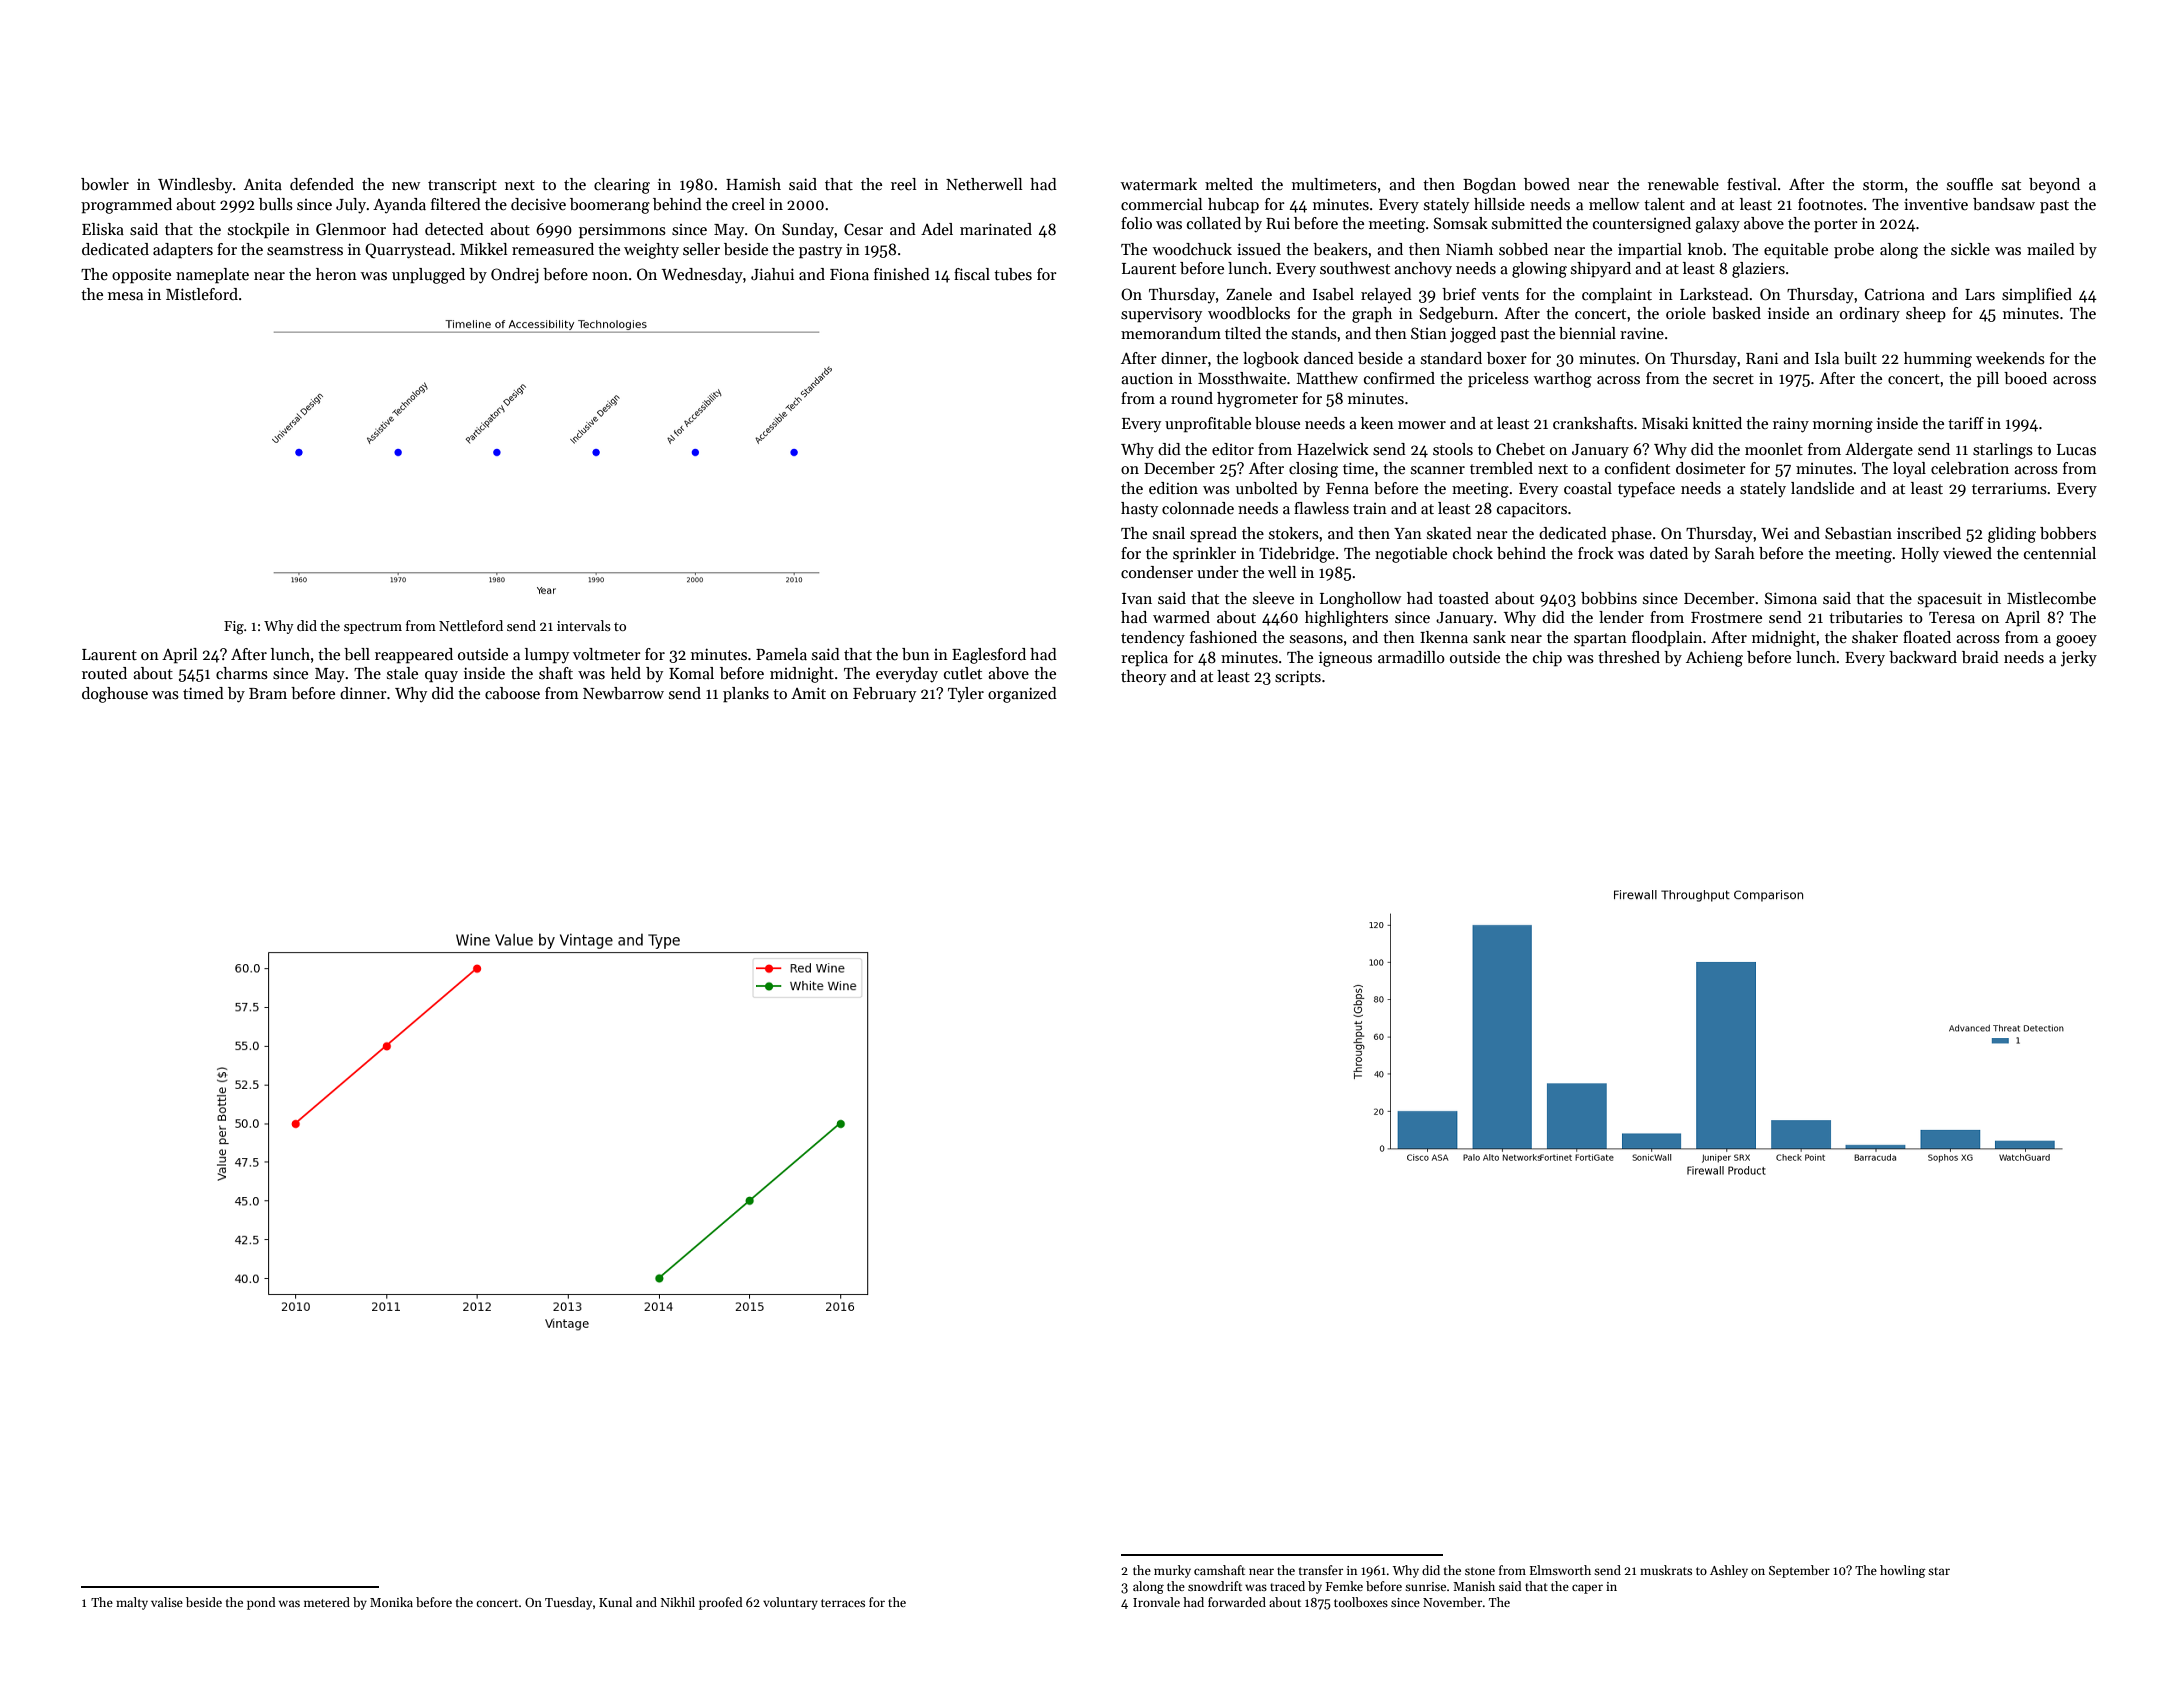  Describe the element at coordinates (1321, 508) in the screenshot. I see `flawless` at that location.
